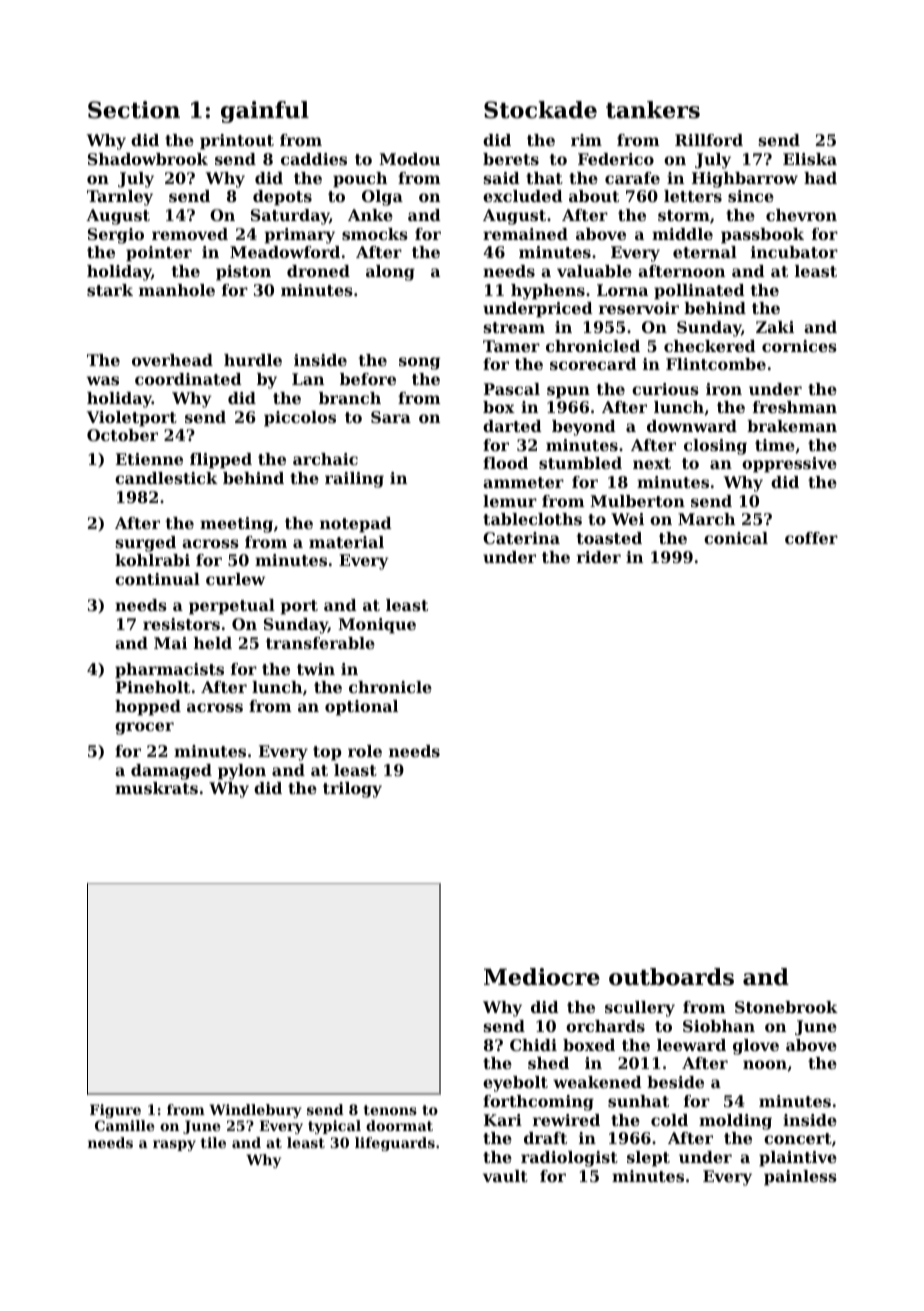  Describe the element at coordinates (709, 140) in the screenshot. I see `Rillford` at that location.
